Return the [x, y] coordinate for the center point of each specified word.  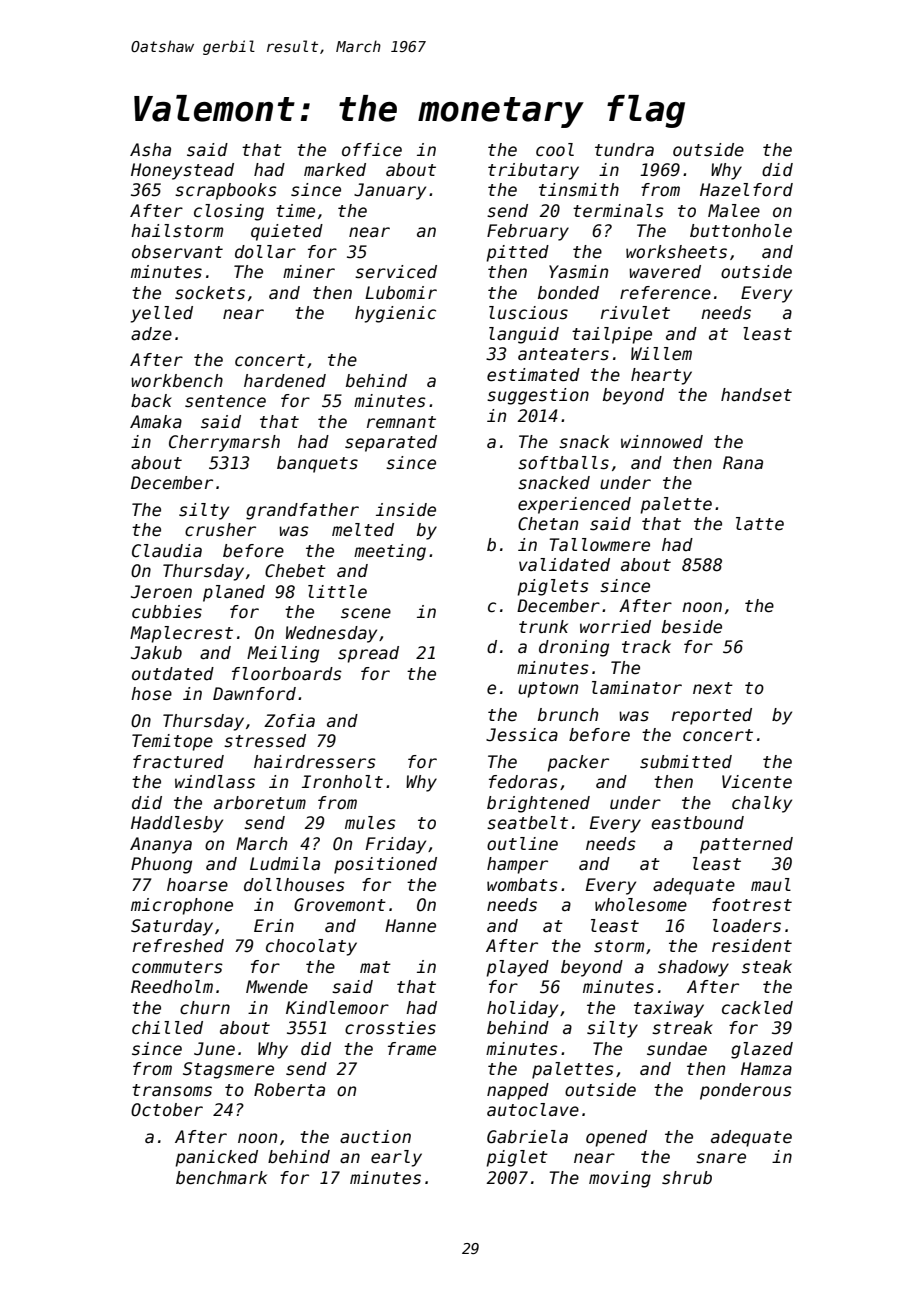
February [528, 232]
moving [620, 1179]
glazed [762, 1050]
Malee [734, 211]
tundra [624, 149]
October [167, 1110]
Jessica [522, 735]
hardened [285, 381]
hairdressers [315, 762]
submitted [686, 762]
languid [524, 335]
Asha [150, 150]
